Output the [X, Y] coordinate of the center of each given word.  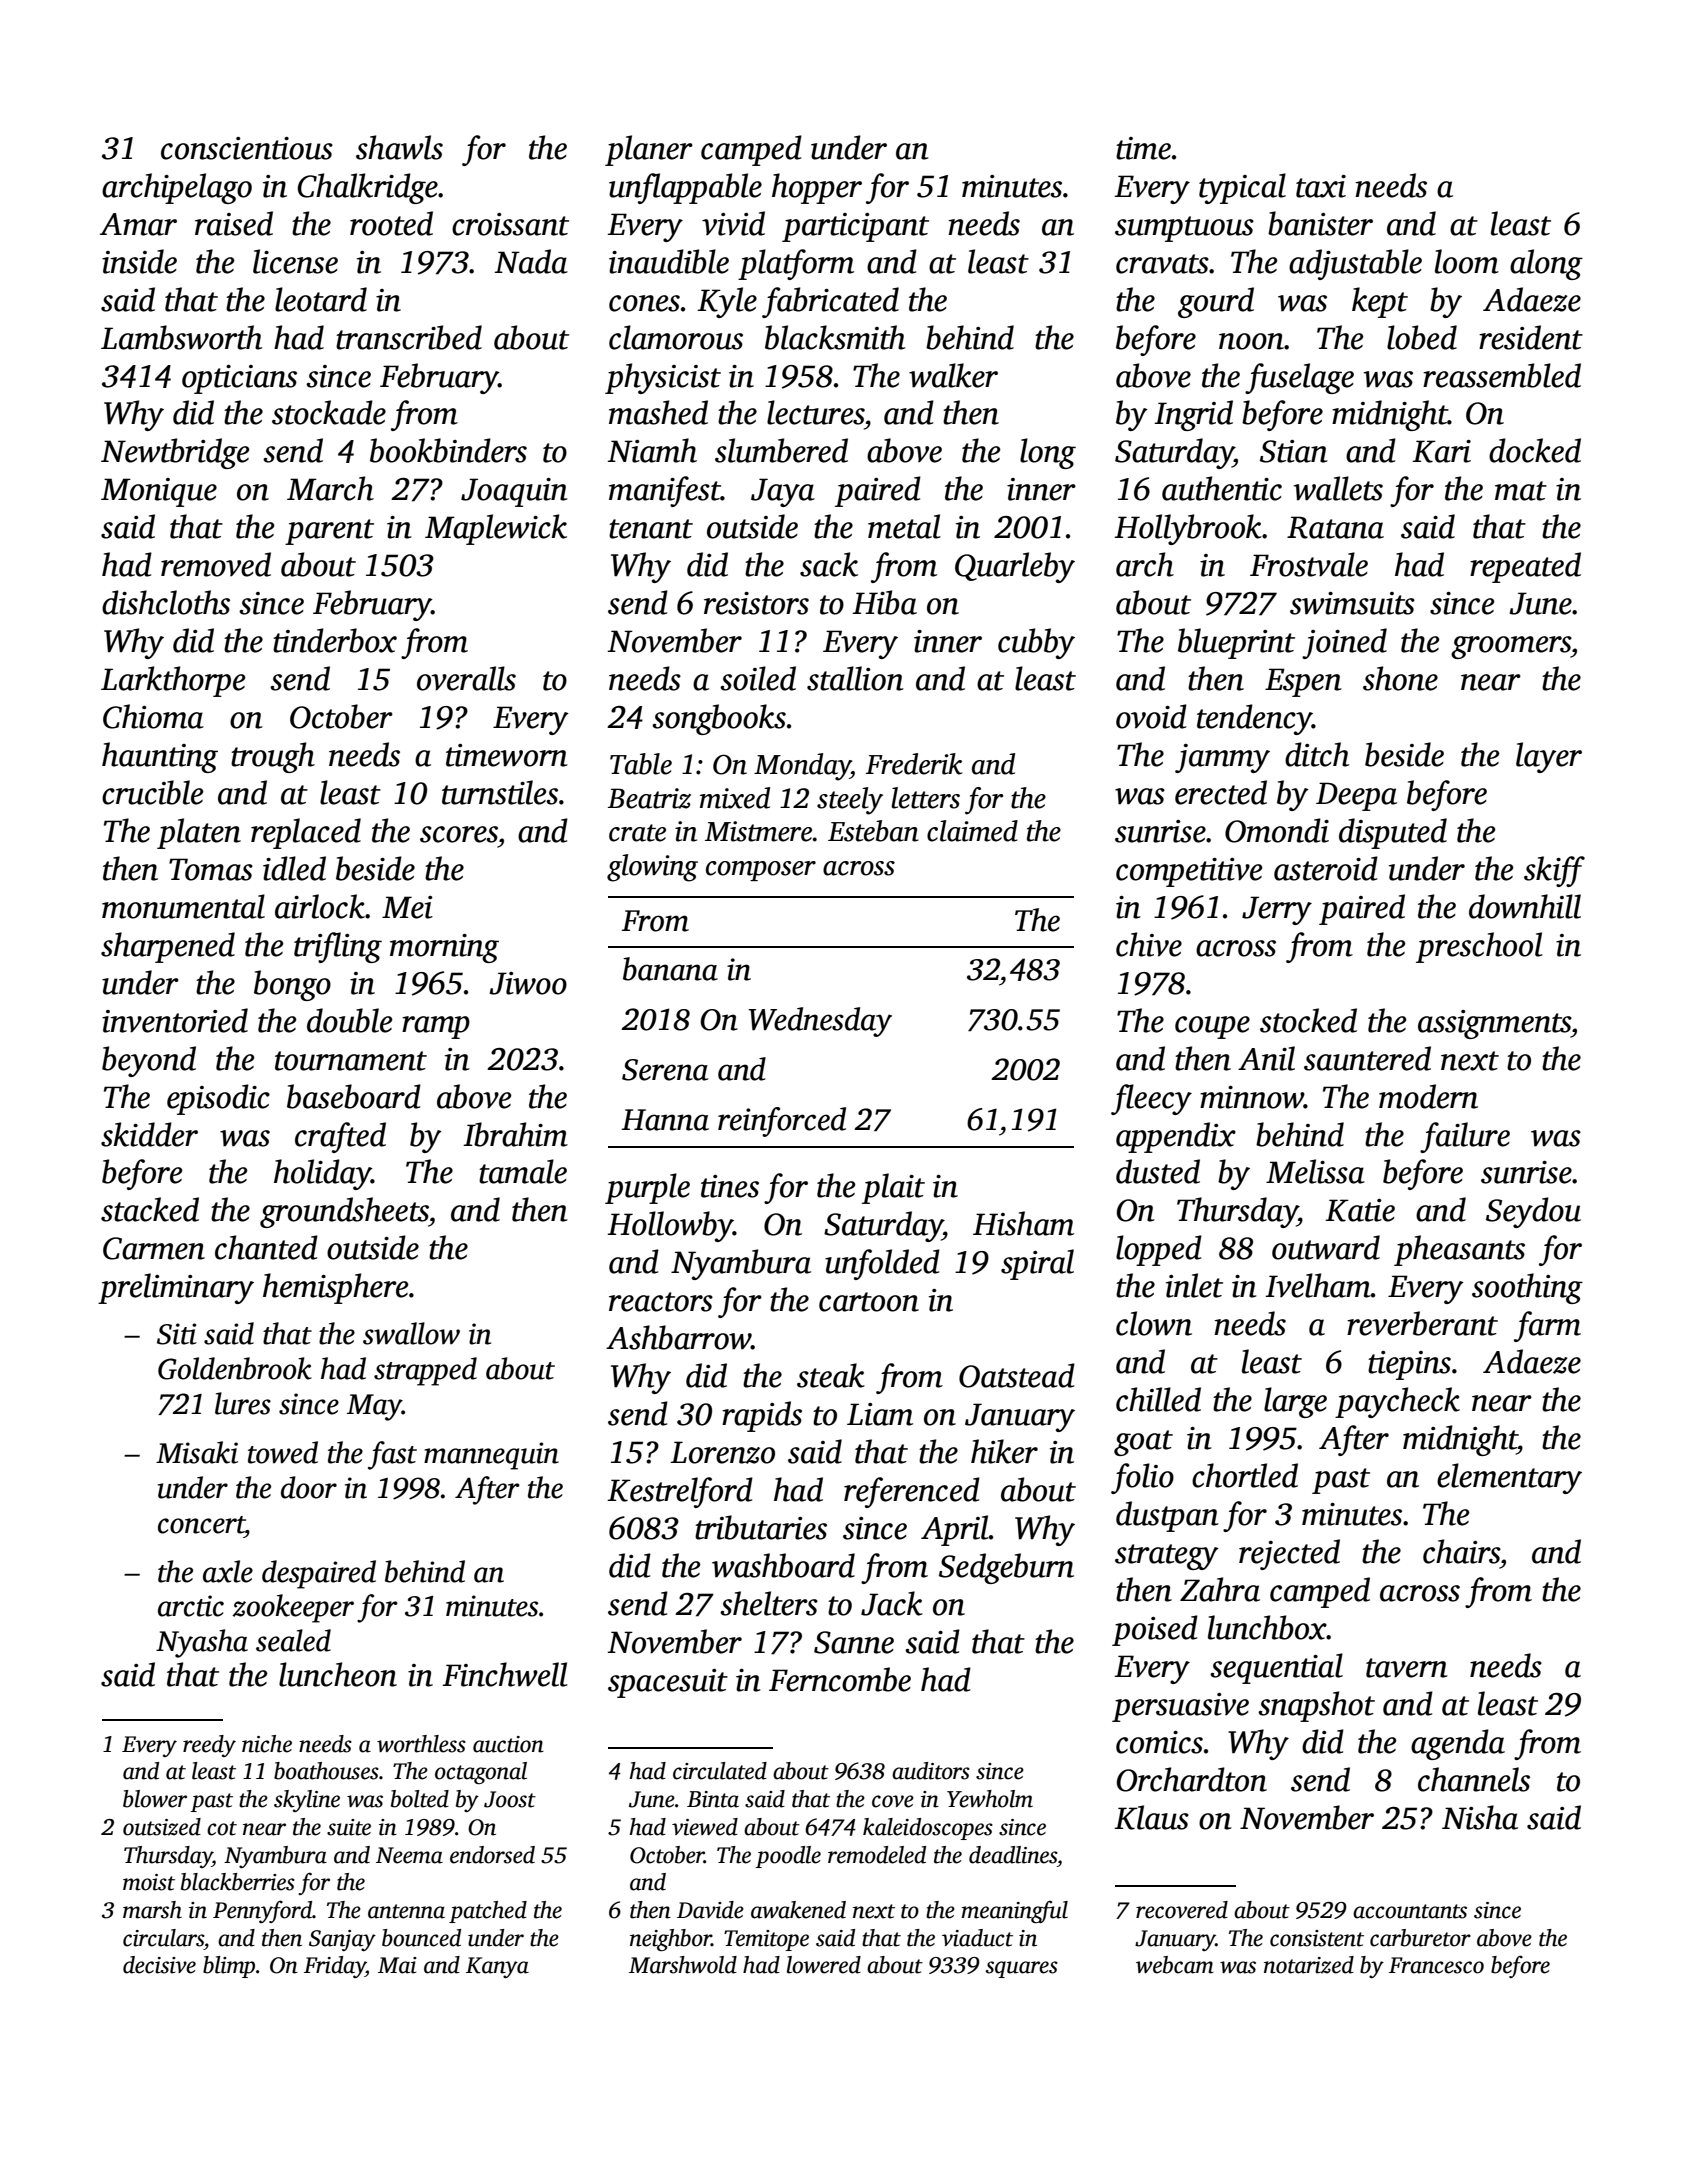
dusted [1158, 1171]
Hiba [884, 602]
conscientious [247, 148]
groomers [1511, 647]
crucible [153, 792]
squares [1022, 1969]
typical [1242, 188]
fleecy [1151, 1099]
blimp [229, 1967]
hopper [817, 188]
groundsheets [344, 1212]
